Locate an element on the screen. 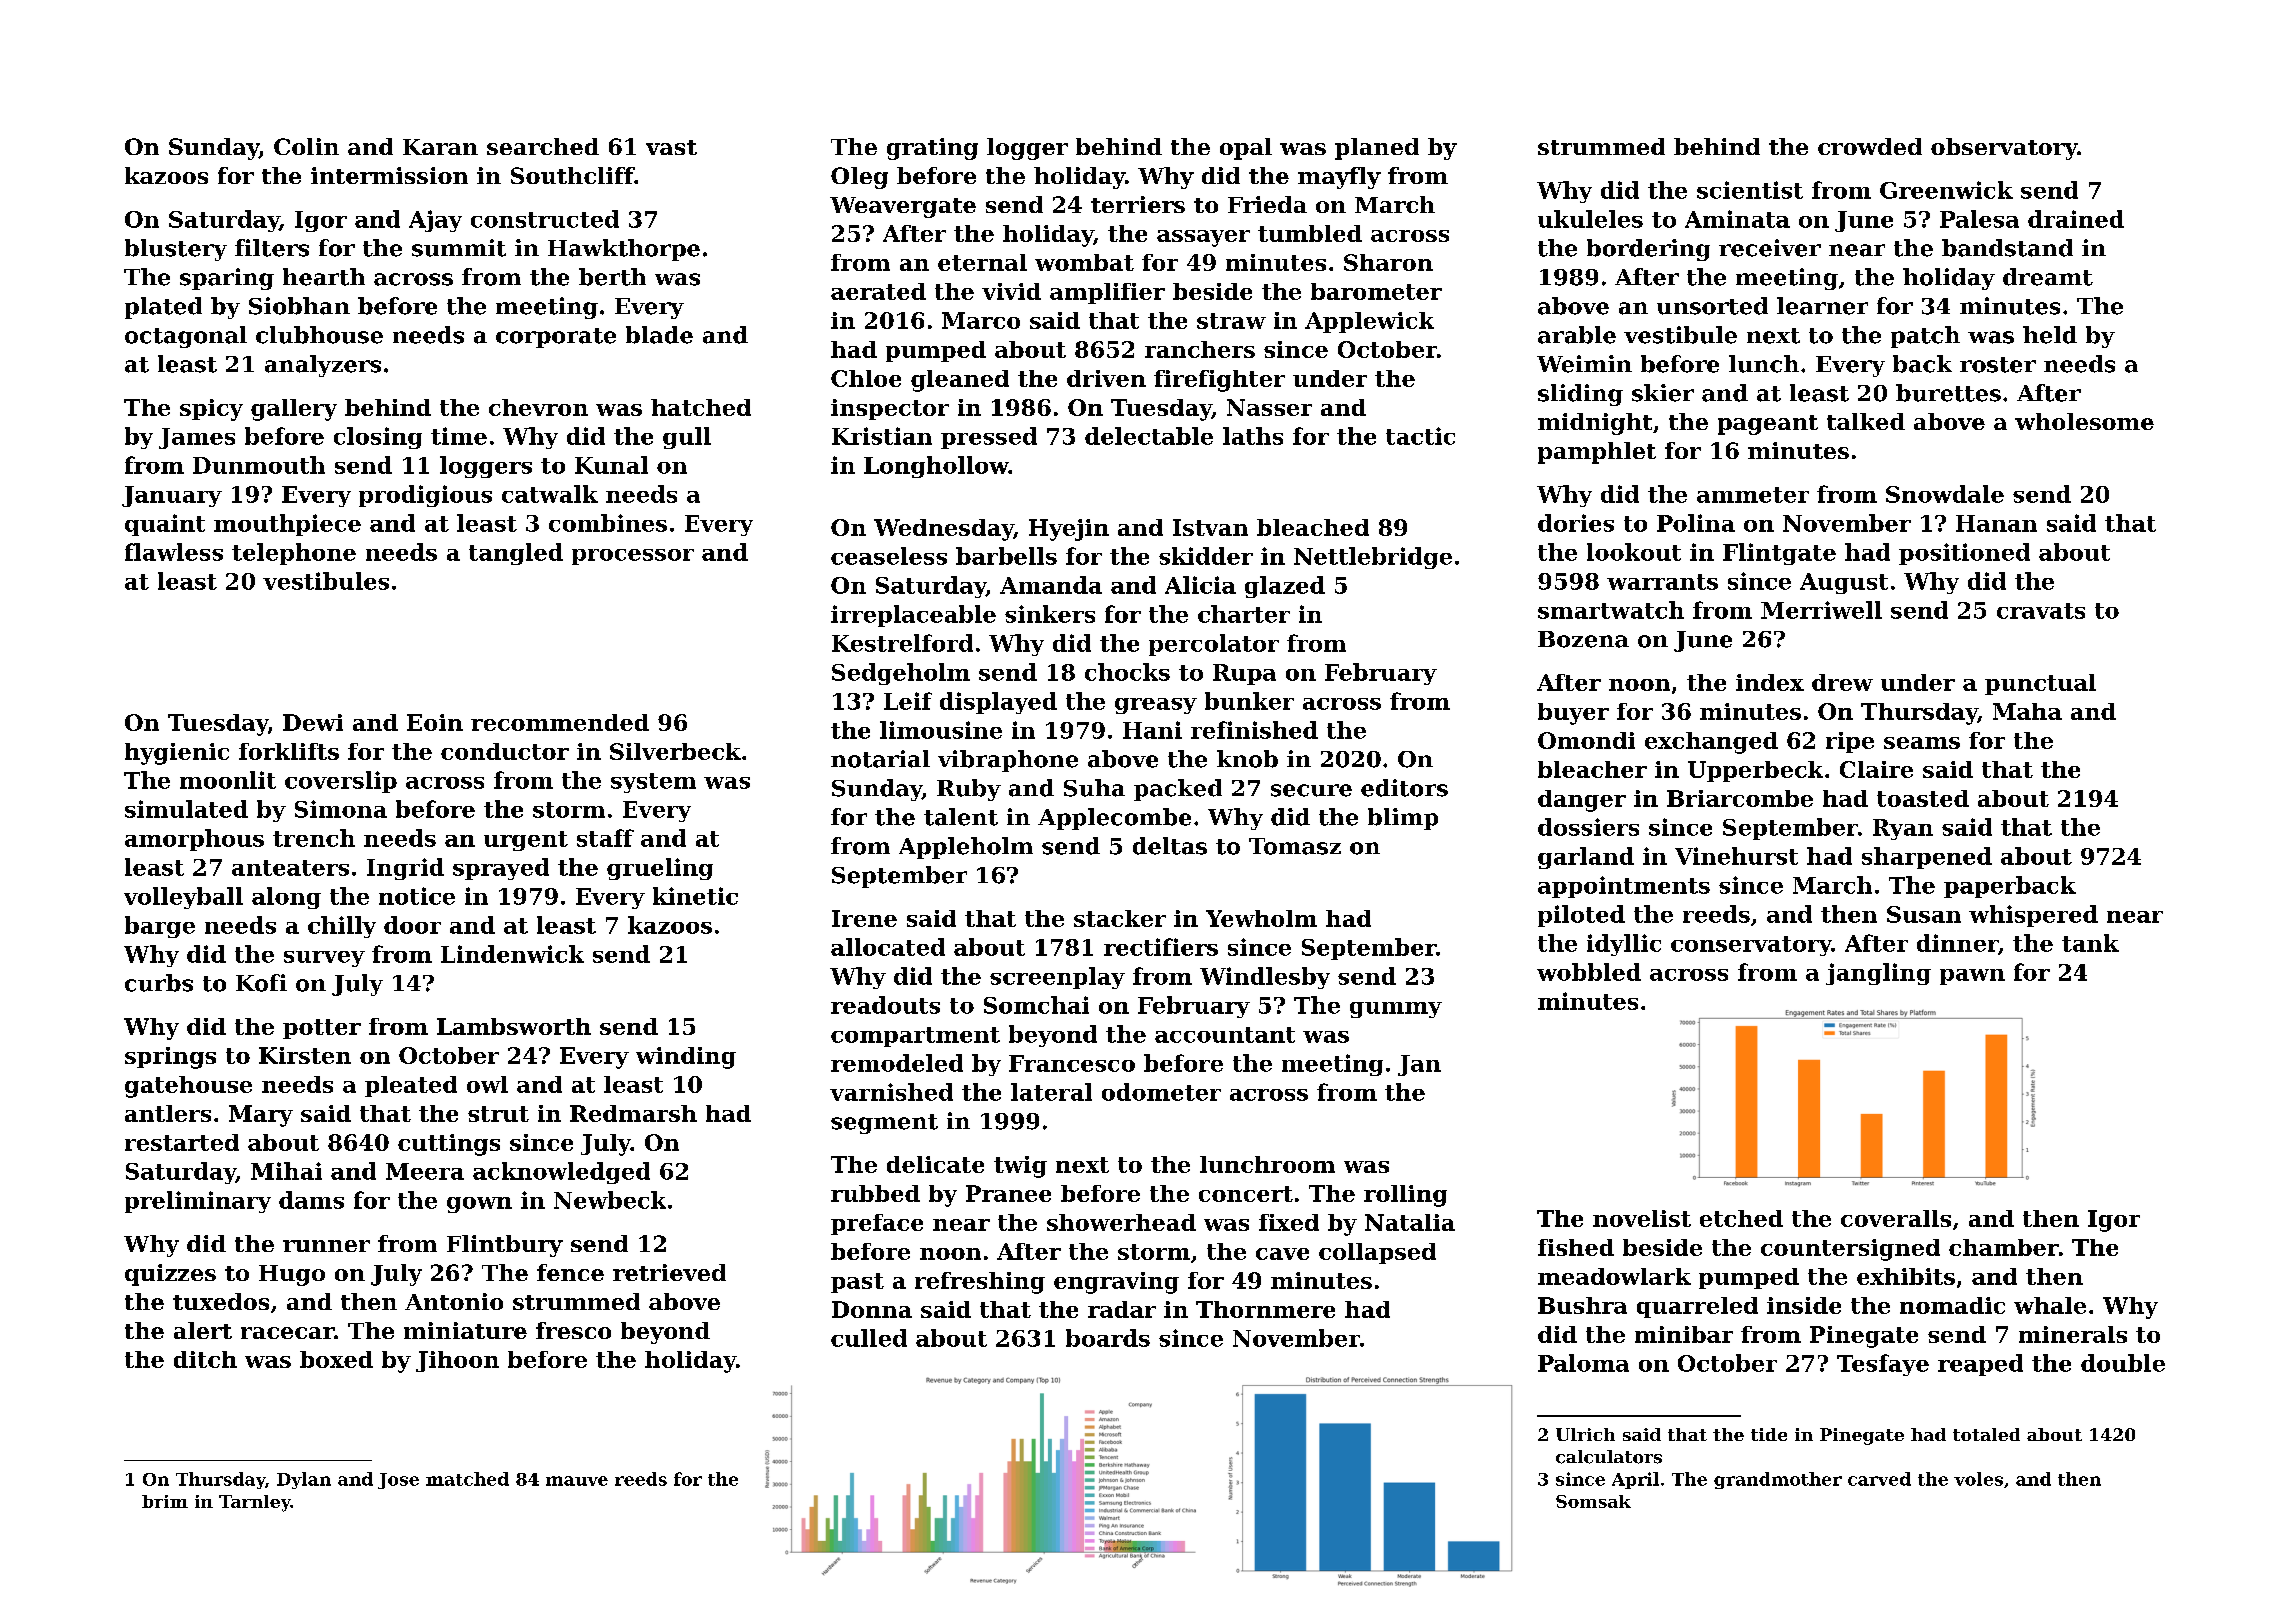  Irene is located at coordinates (864, 918).
